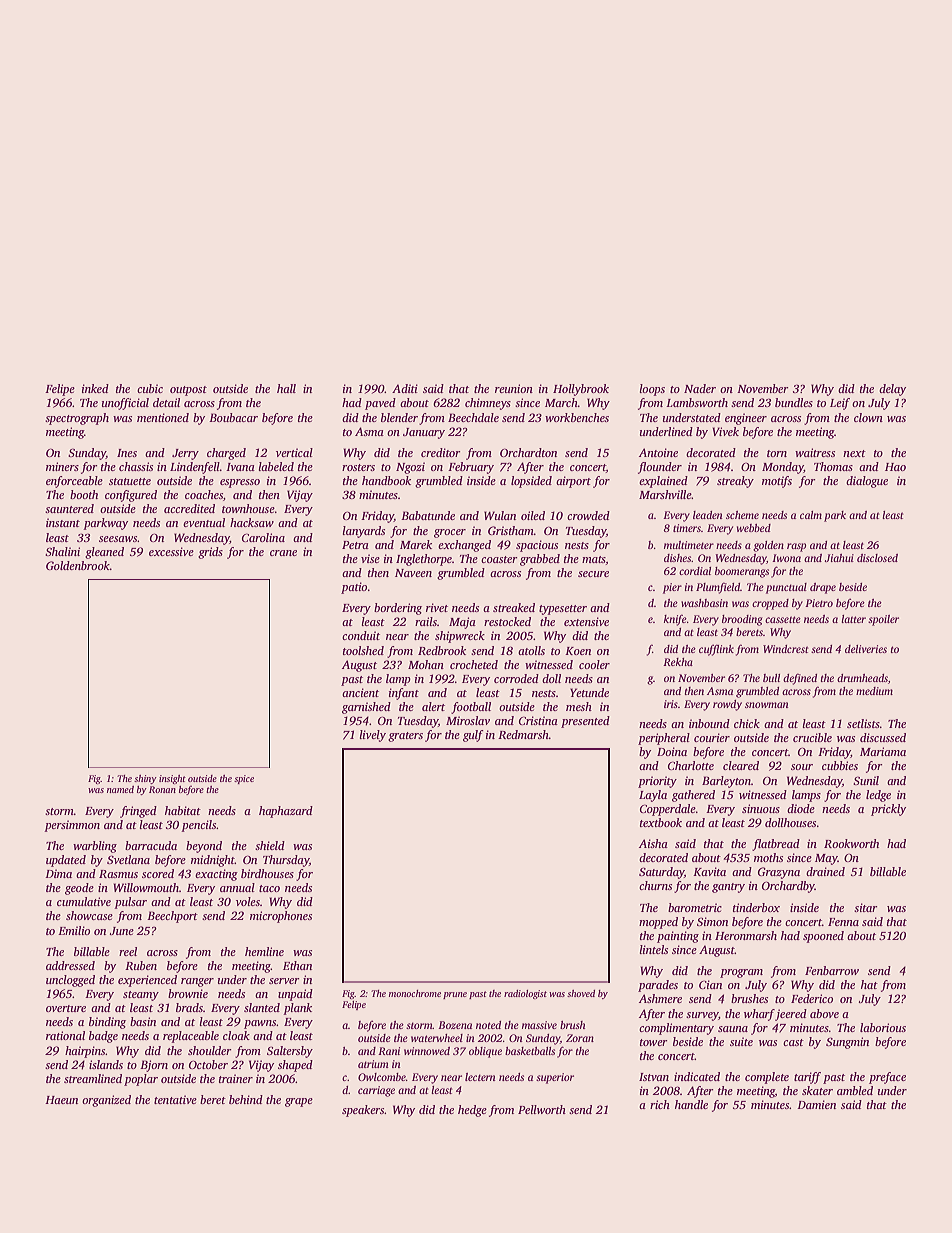  I want to click on monochrome, so click(415, 993).
